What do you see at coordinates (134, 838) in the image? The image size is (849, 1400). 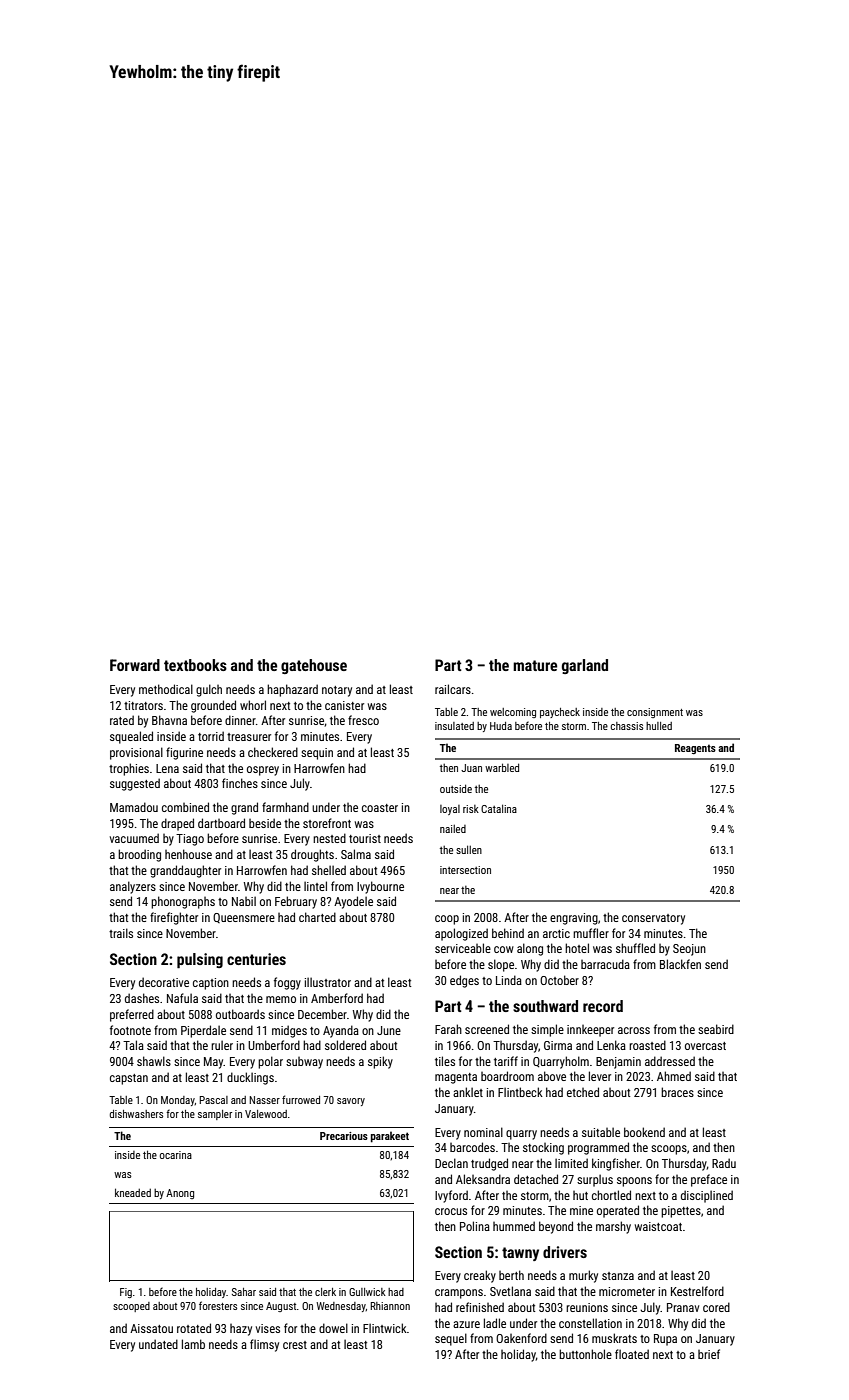 I see `vacuumed` at bounding box center [134, 838].
